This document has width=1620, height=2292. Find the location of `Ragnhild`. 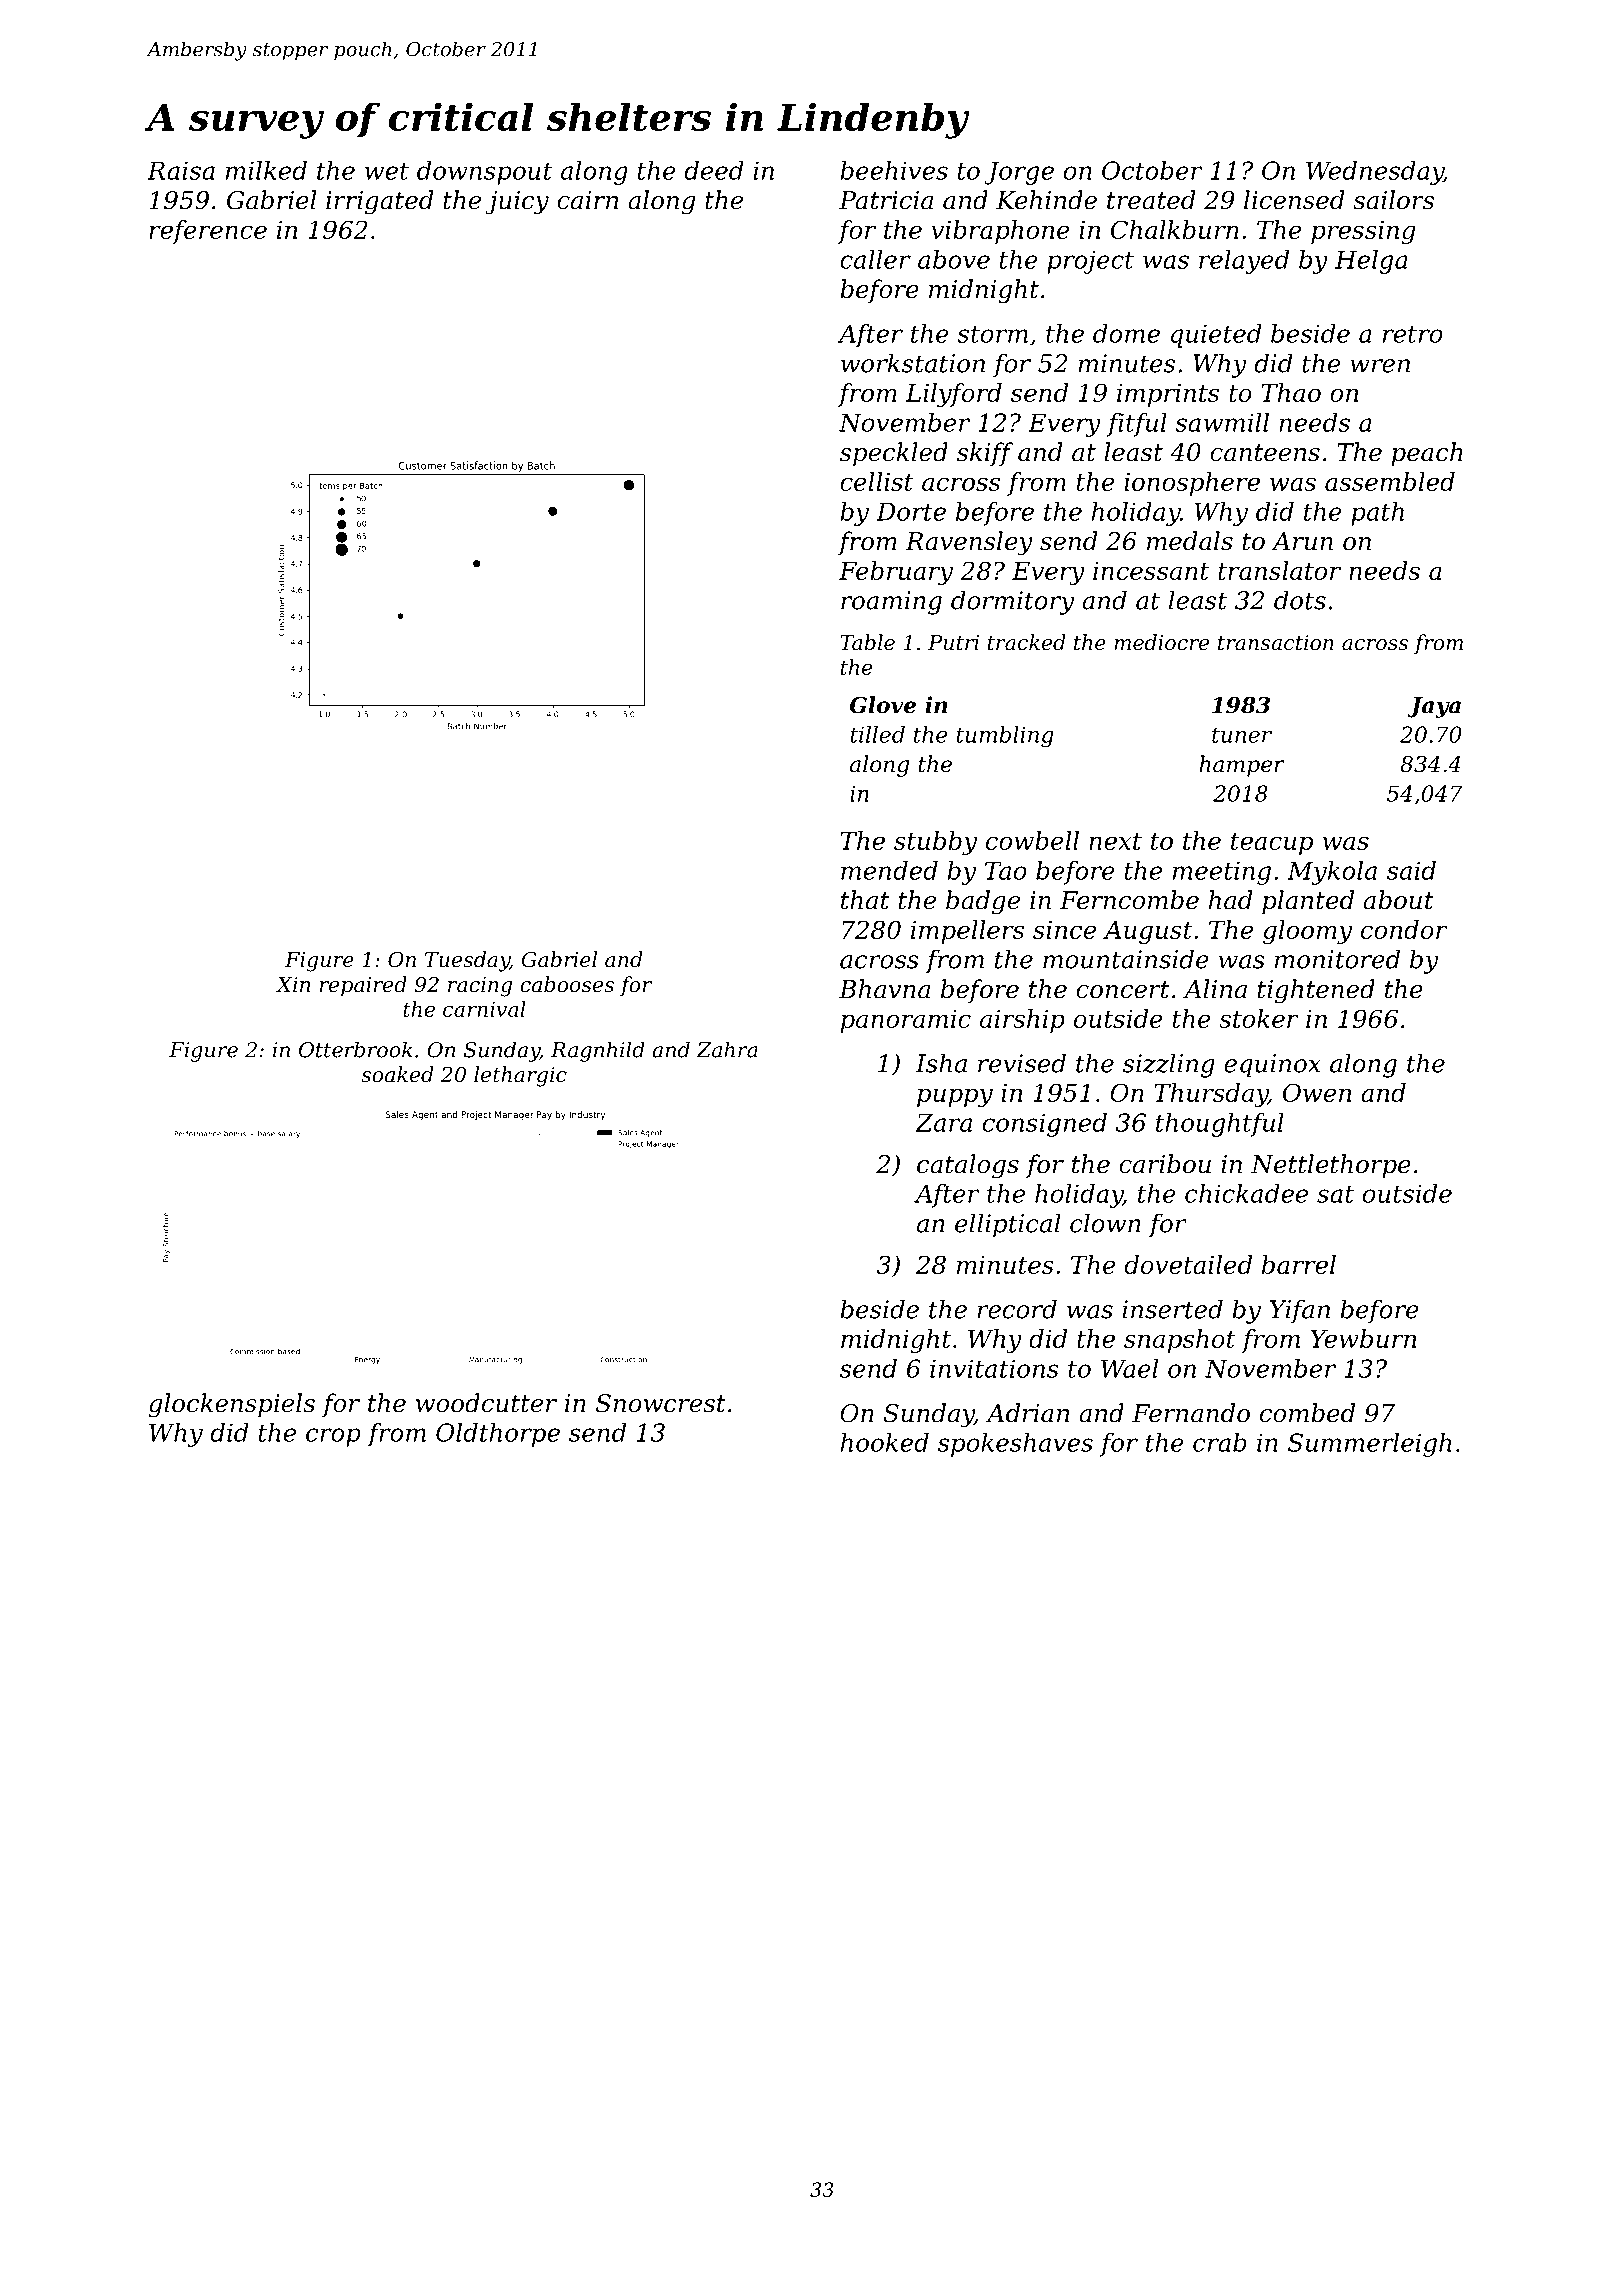

Ragnhild is located at coordinates (598, 1051).
